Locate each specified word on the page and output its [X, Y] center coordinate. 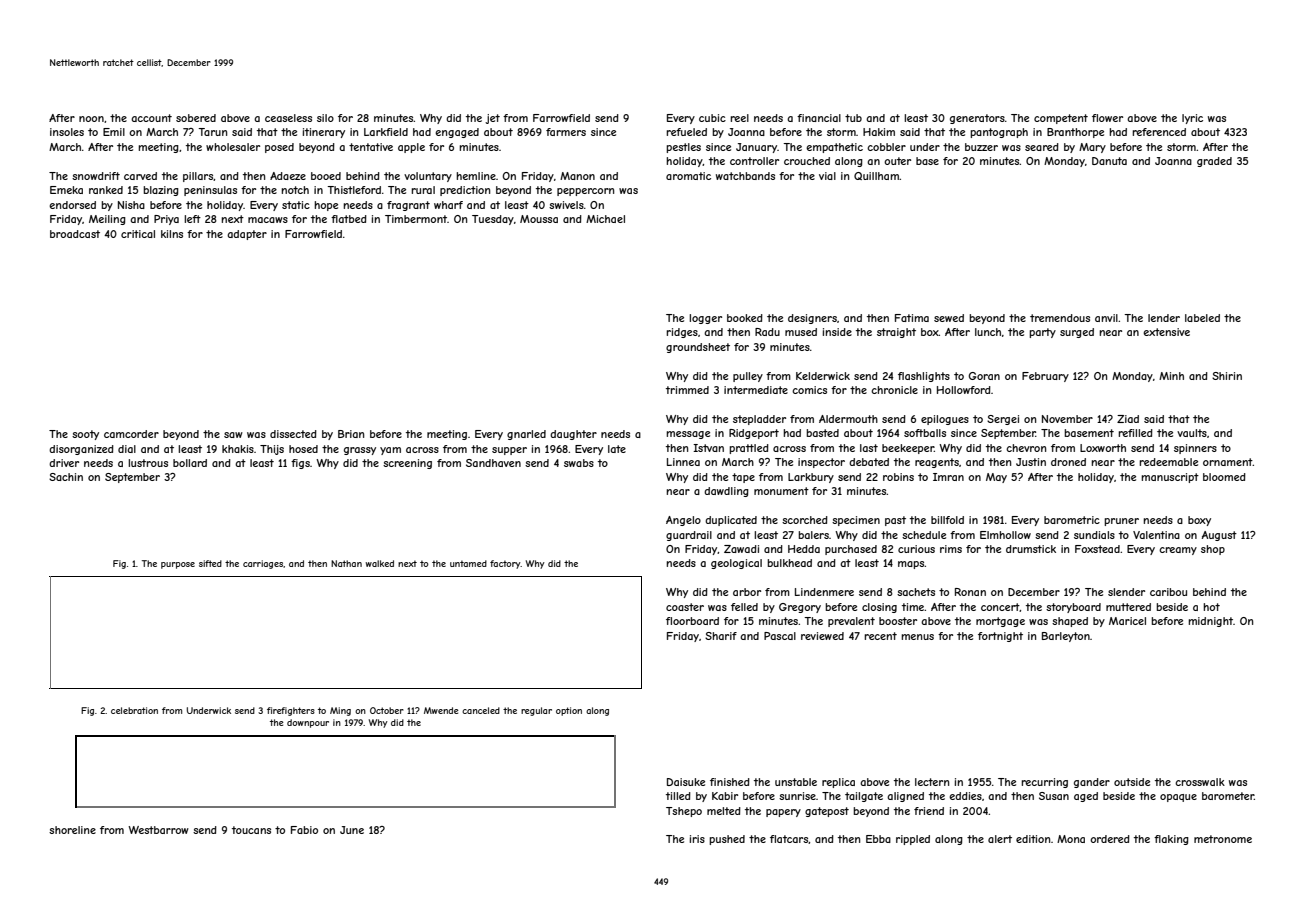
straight [896, 333]
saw [233, 435]
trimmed [687, 390]
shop [1213, 550]
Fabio [304, 830]
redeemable [1168, 462]
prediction [465, 191]
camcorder [131, 434]
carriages [263, 564]
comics [809, 390]
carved [140, 176]
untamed [468, 563]
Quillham [876, 176]
